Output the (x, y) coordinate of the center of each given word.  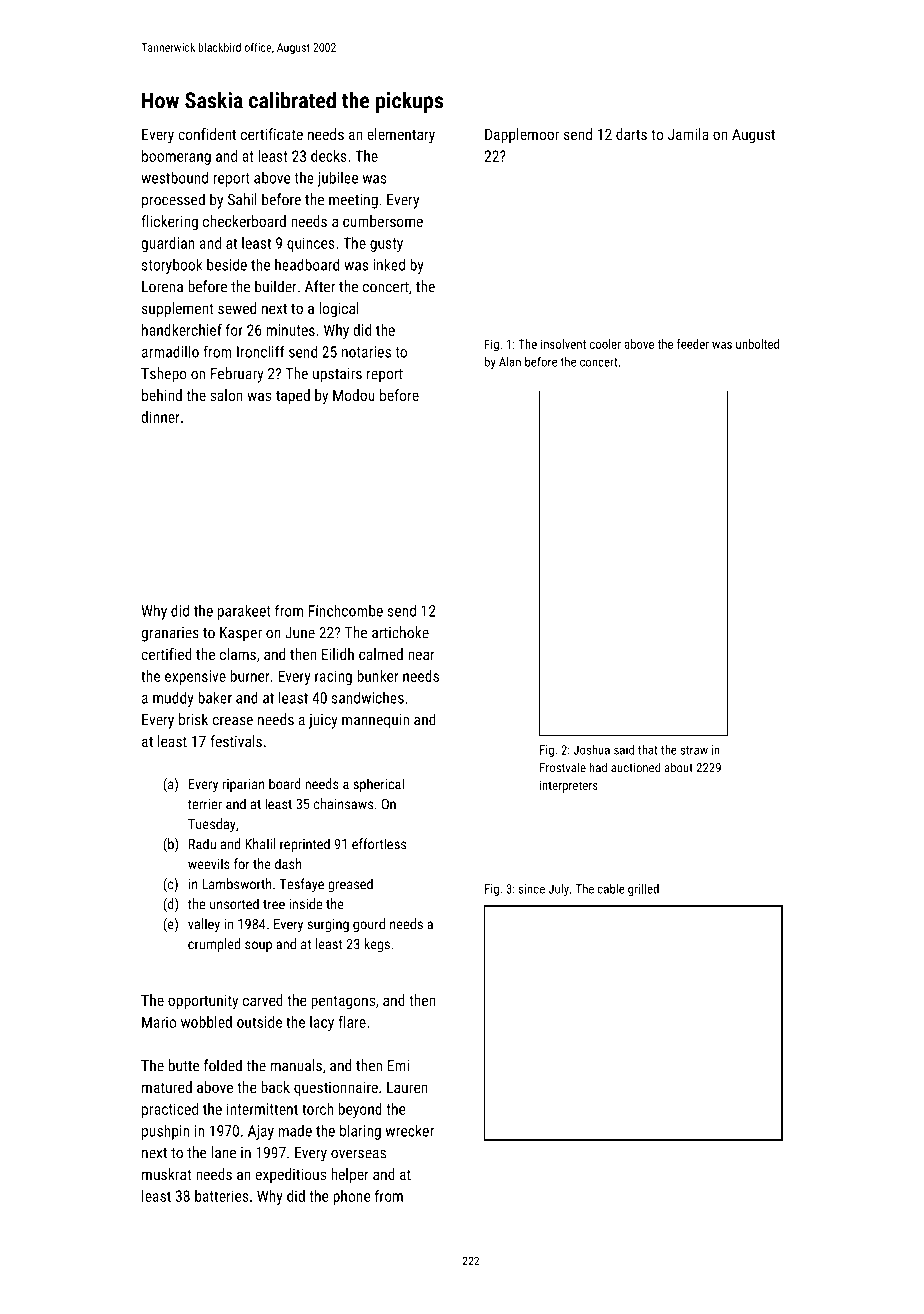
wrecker (410, 1131)
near (421, 655)
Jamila (688, 134)
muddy (173, 699)
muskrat (167, 1174)
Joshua (591, 750)
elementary (401, 136)
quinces (311, 244)
